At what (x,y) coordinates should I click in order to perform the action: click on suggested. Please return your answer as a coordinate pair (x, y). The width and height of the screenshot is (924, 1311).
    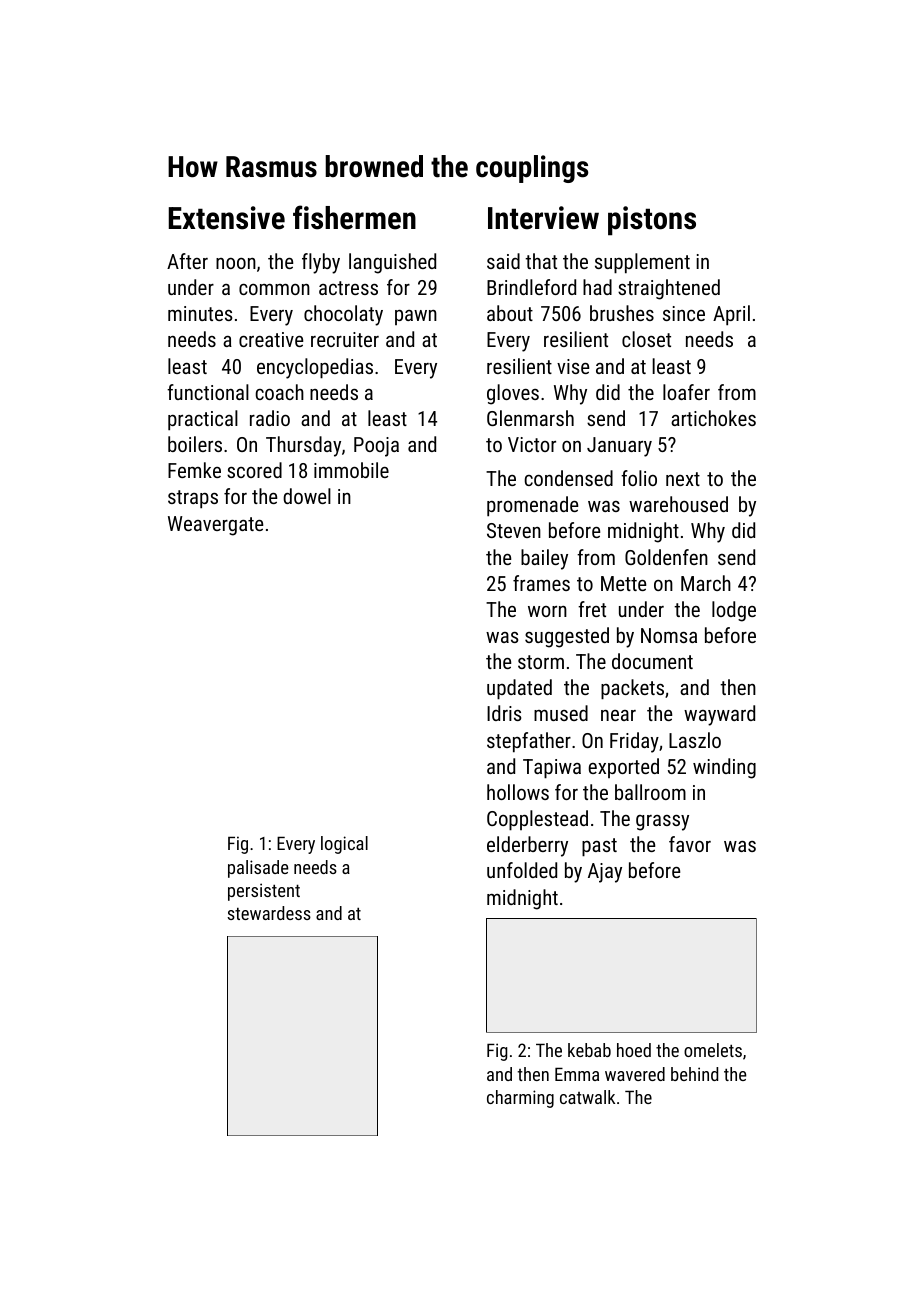
    Looking at the image, I should click on (567, 637).
